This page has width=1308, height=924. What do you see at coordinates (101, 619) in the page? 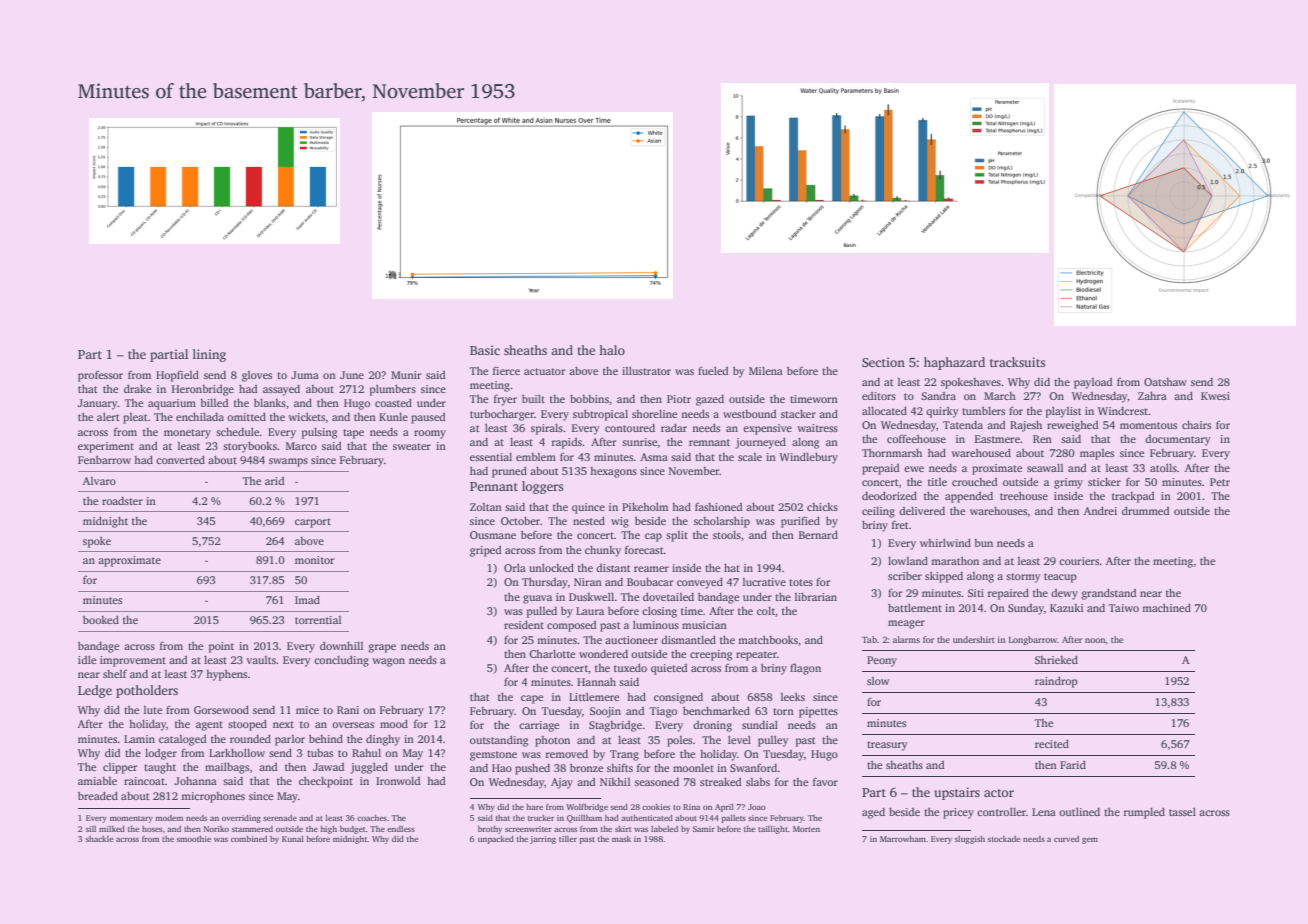
I see `booked` at bounding box center [101, 619].
